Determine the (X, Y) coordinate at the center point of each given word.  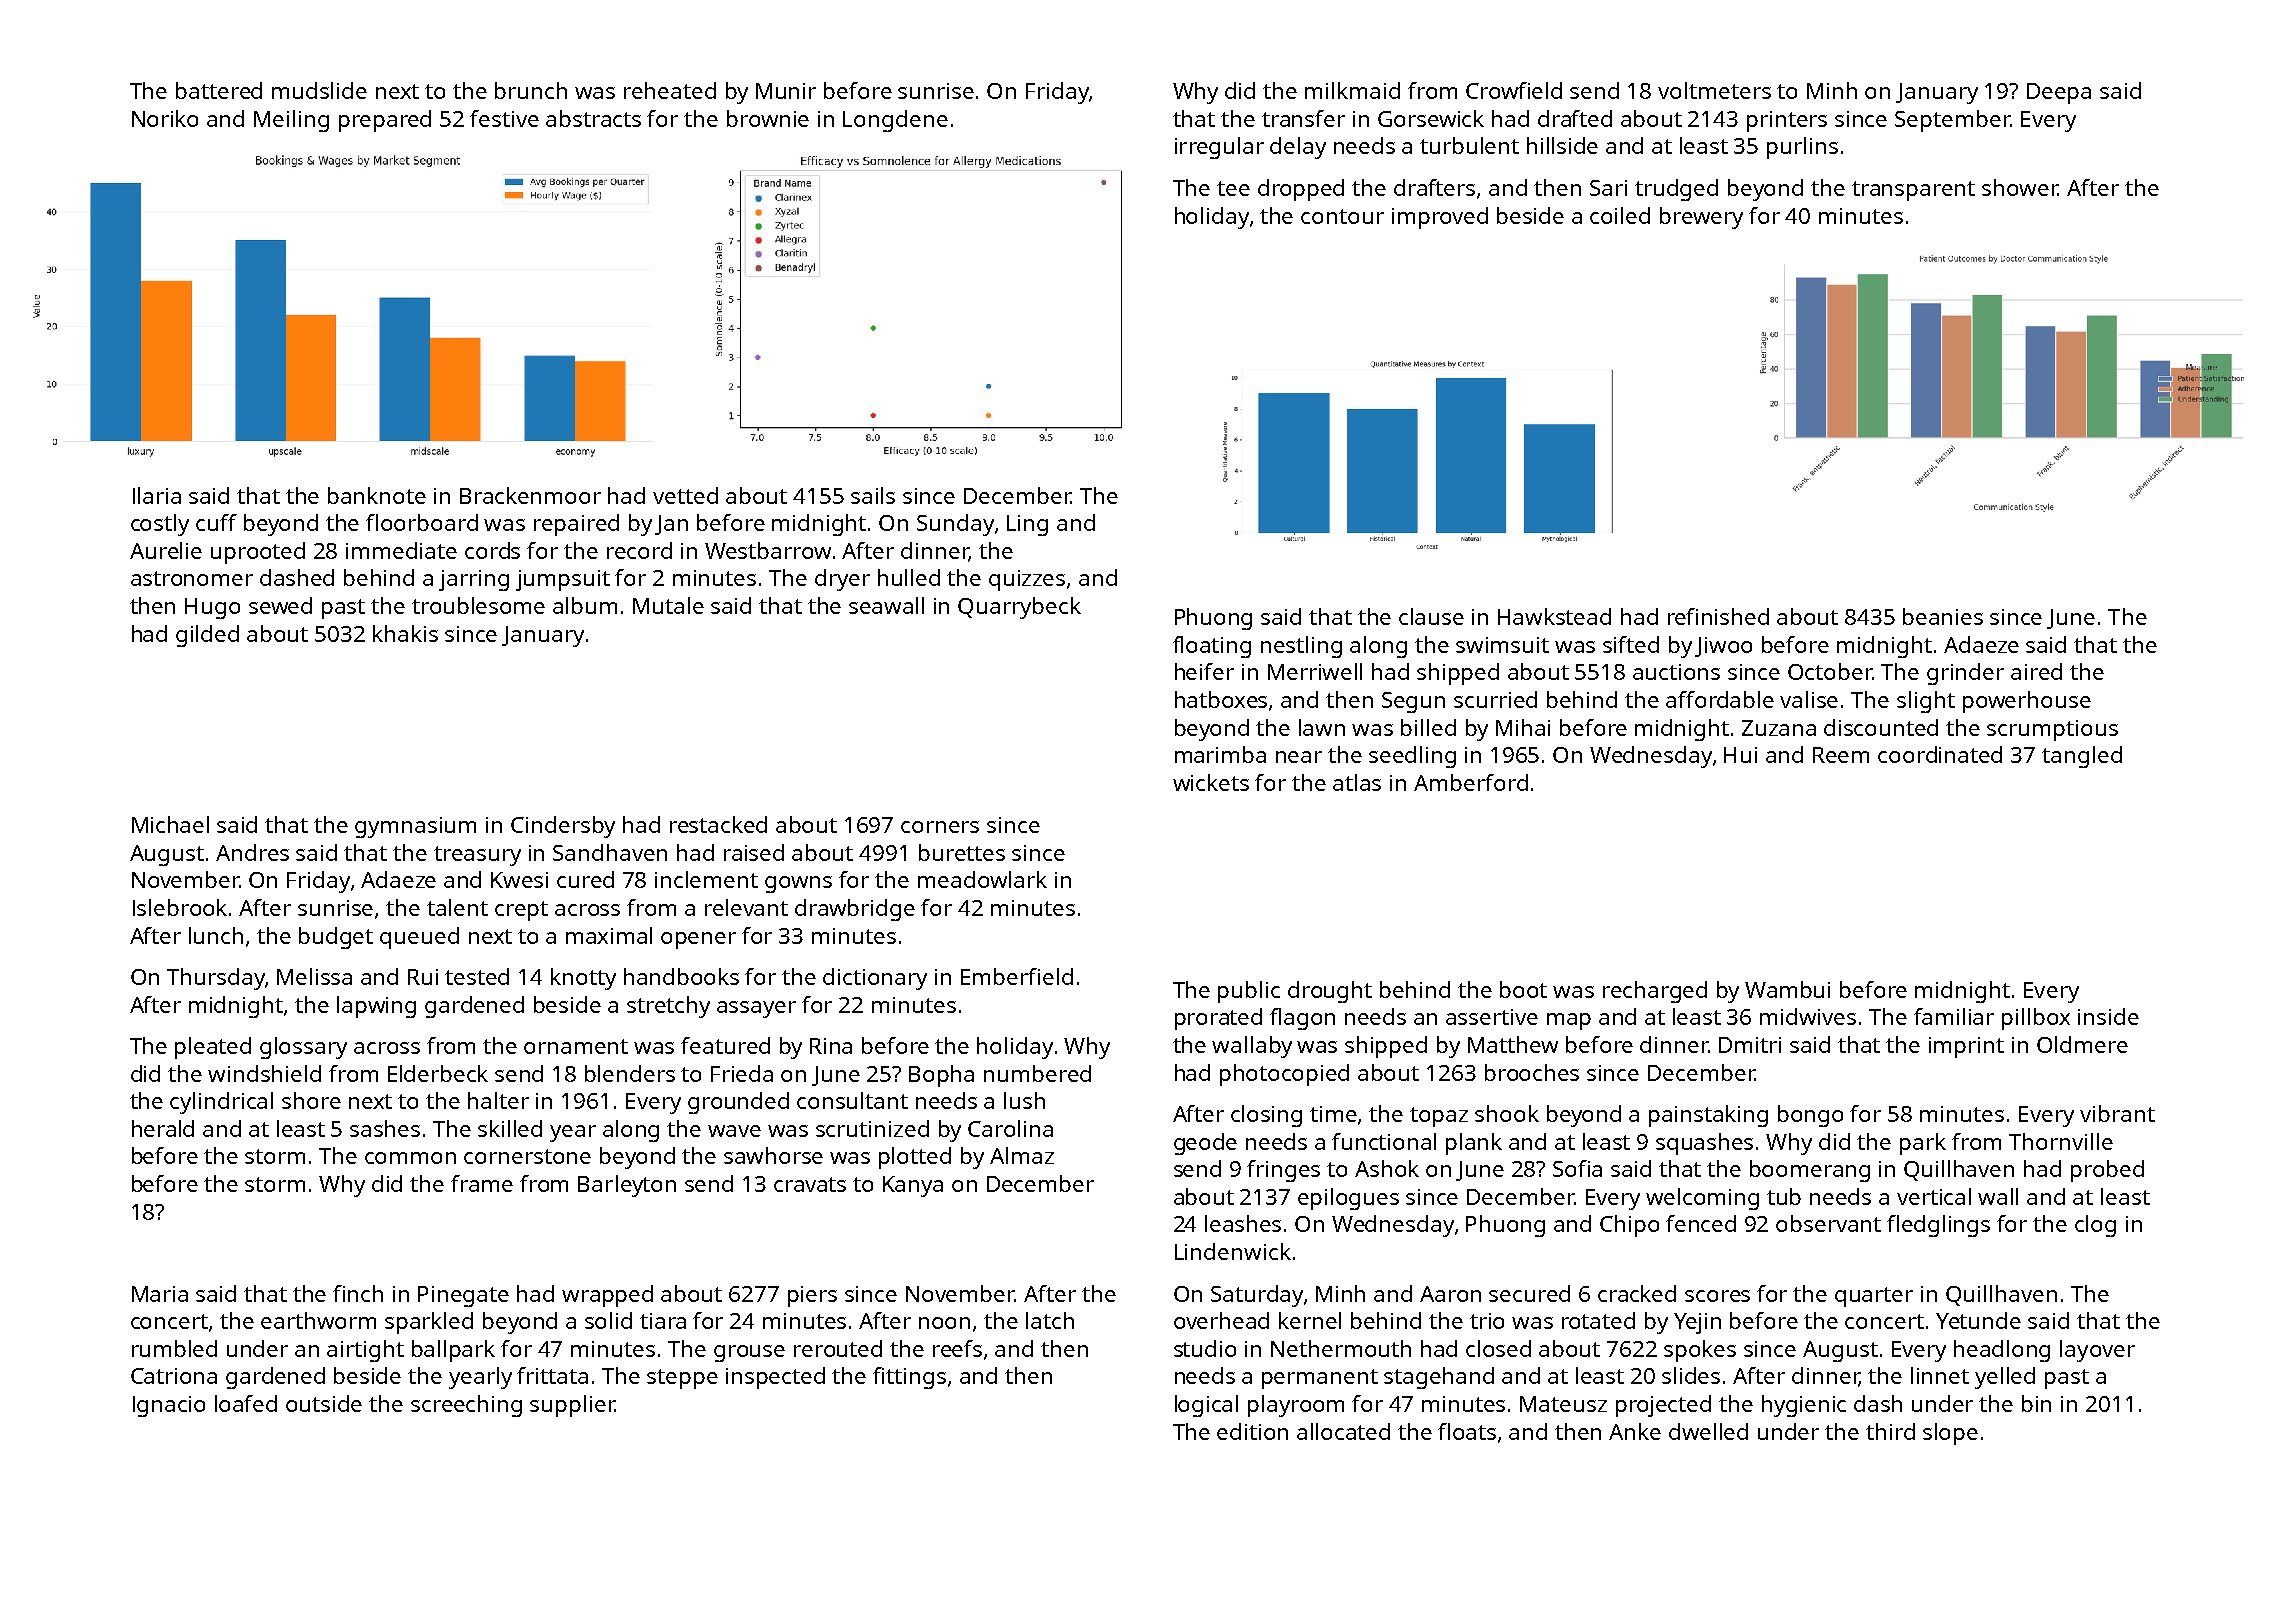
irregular (1219, 148)
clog (2095, 1226)
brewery (1701, 218)
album (585, 605)
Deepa (2059, 93)
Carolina (1010, 1128)
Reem (1841, 755)
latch (1050, 1320)
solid (608, 1320)
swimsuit (1502, 645)
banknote (377, 495)
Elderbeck (438, 1073)
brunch (531, 90)
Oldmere (2082, 1044)
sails (873, 495)
